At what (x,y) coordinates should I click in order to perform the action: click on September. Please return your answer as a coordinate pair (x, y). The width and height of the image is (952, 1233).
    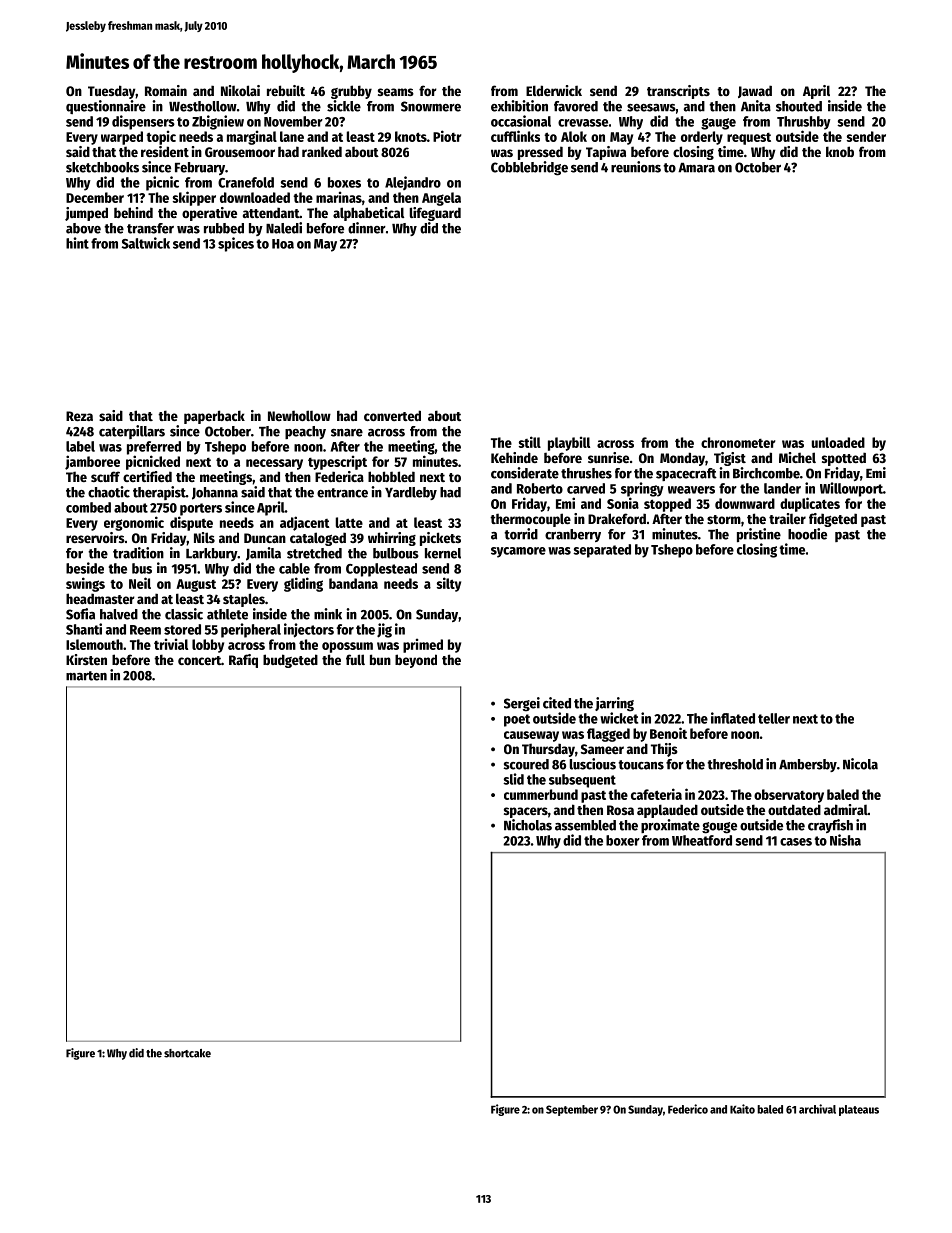
    Looking at the image, I should click on (572, 1110).
